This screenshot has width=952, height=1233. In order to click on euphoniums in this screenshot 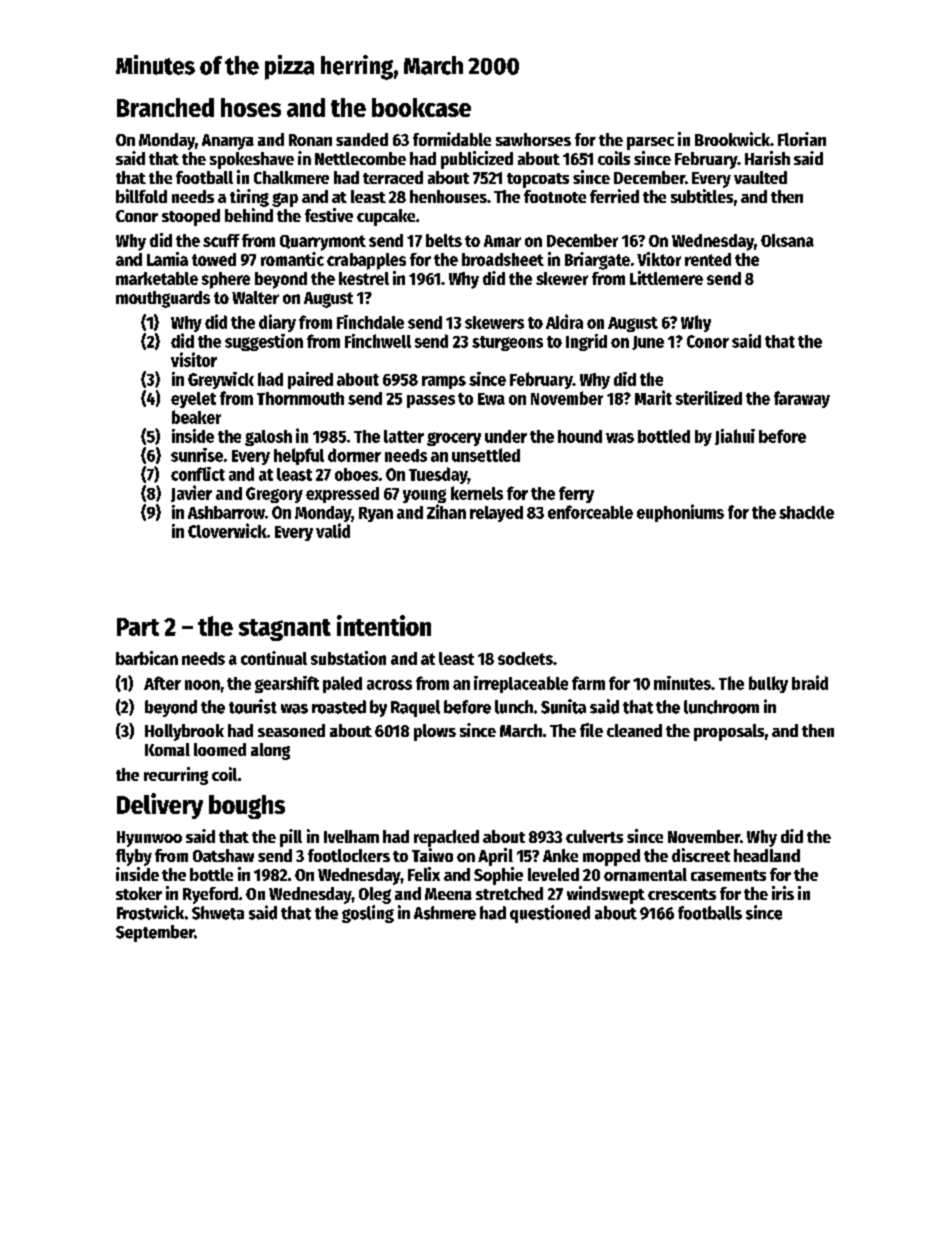, I will do `click(680, 513)`.
